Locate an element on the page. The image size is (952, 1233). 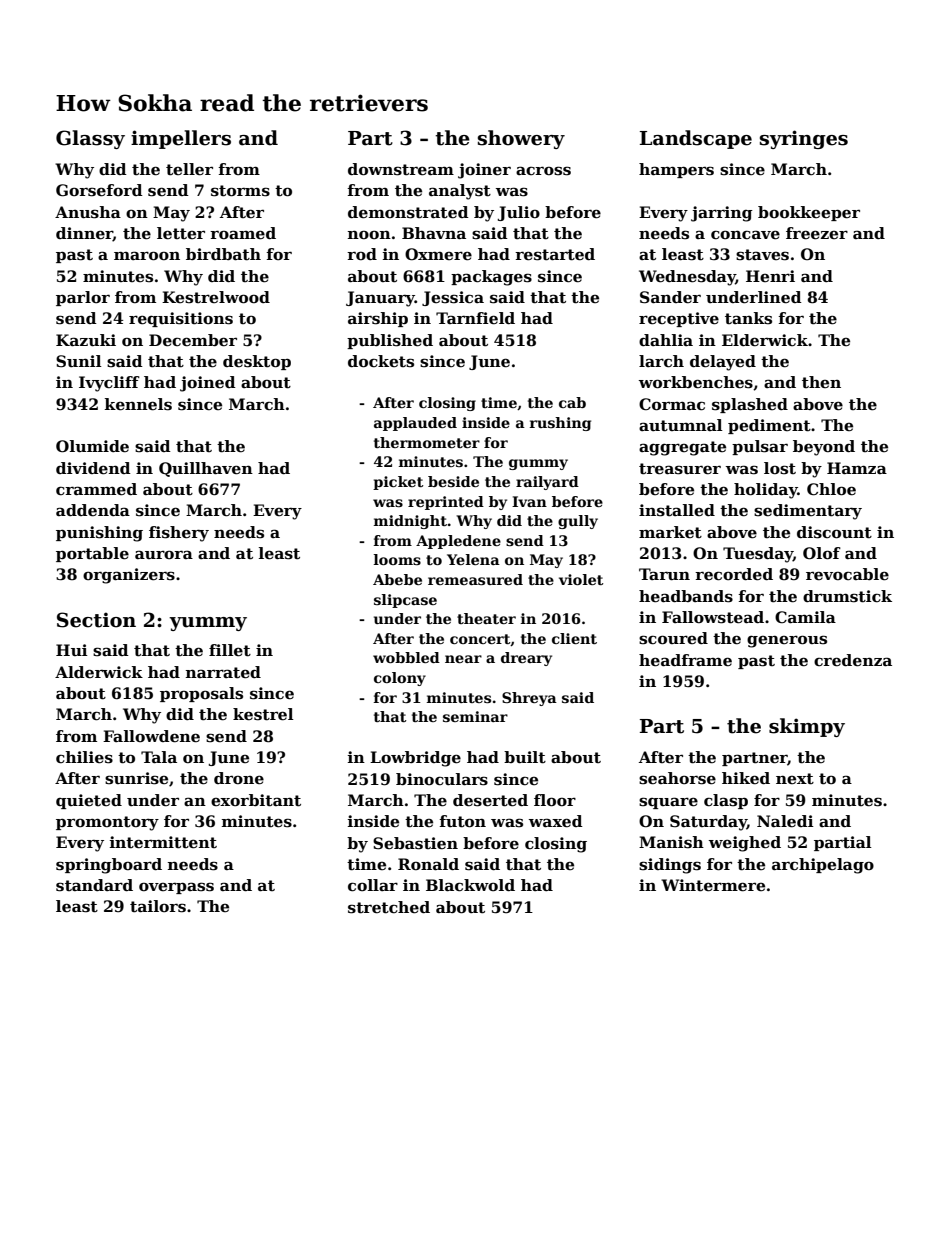
impellers is located at coordinates (181, 139).
